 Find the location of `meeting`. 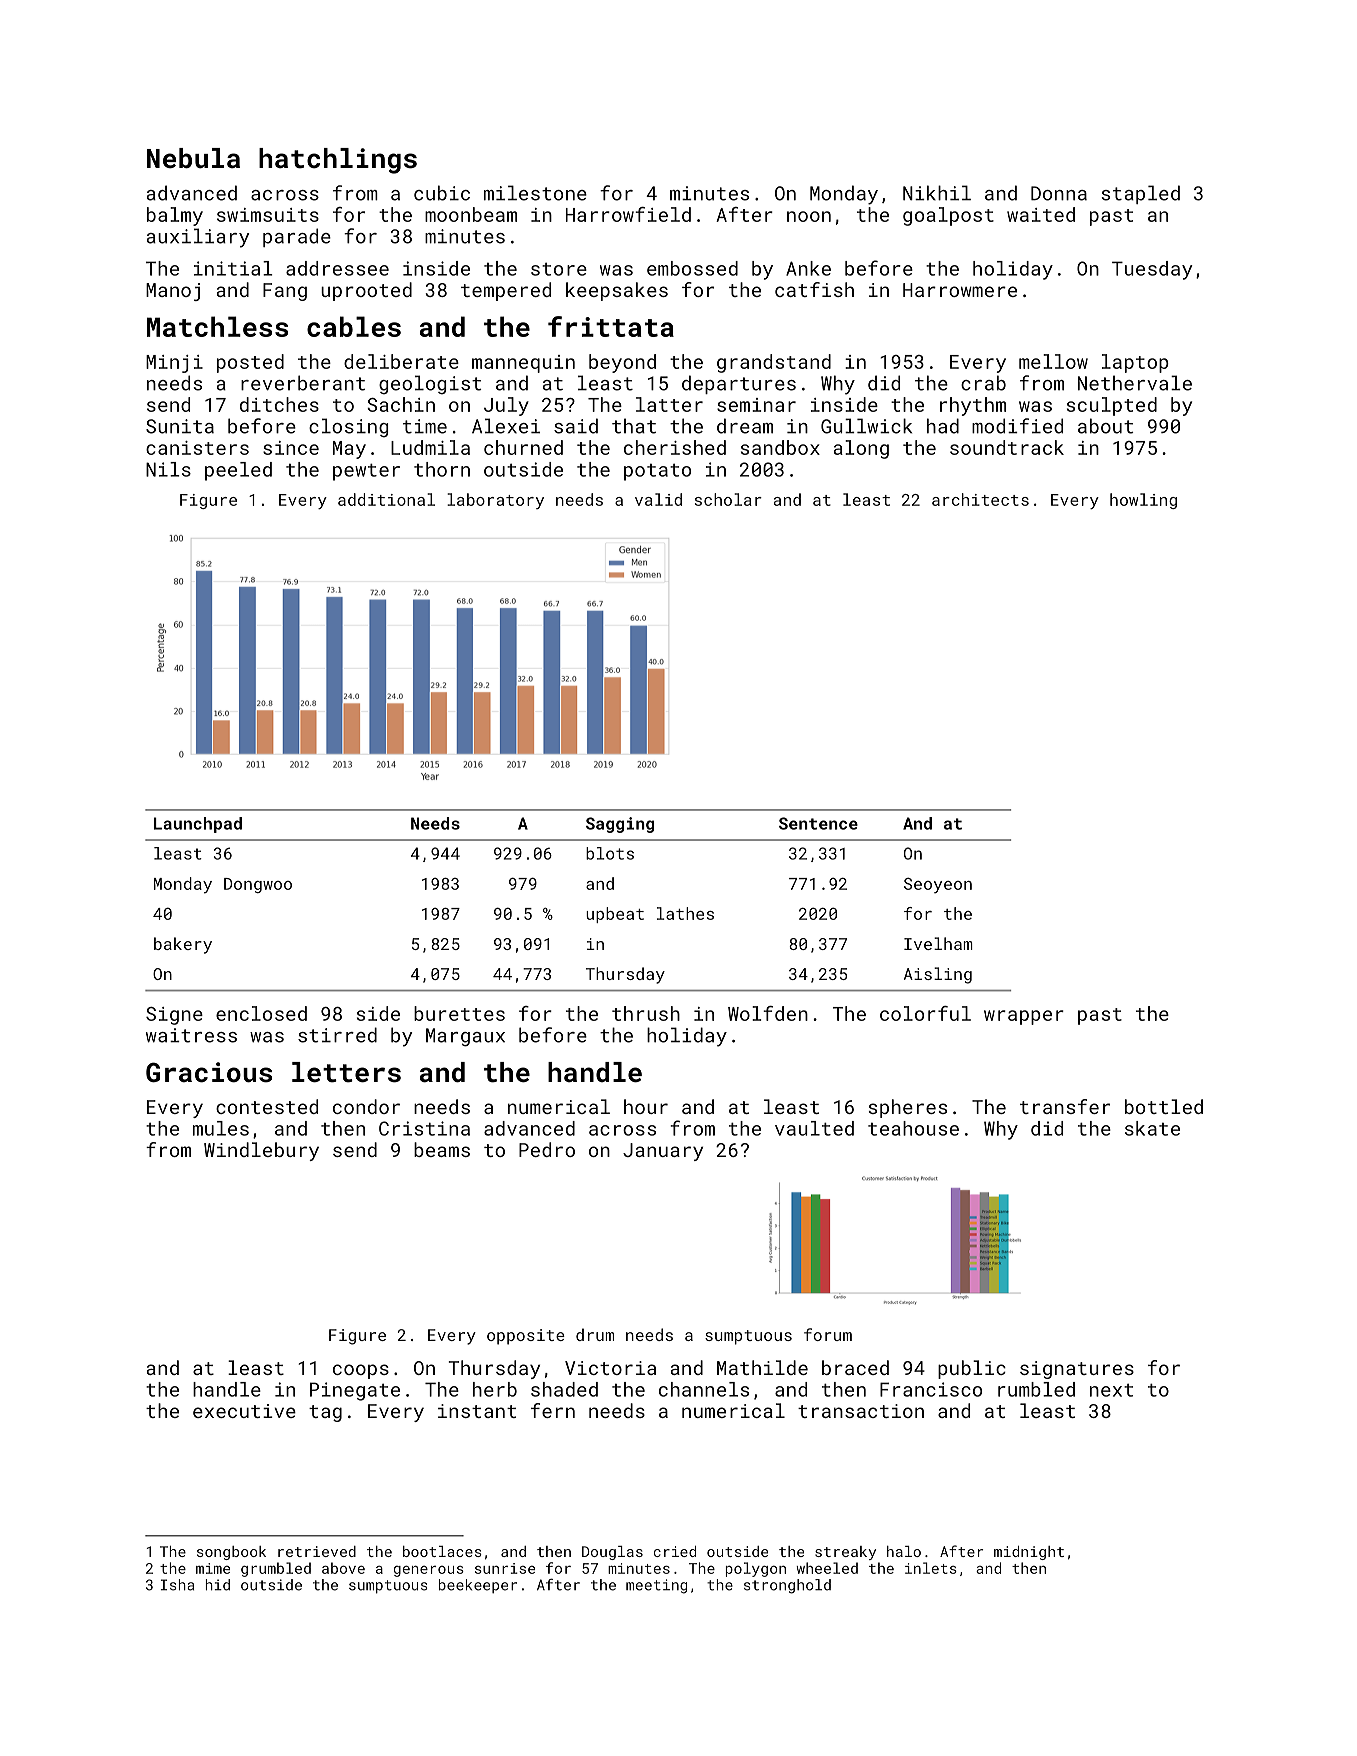

meeting is located at coordinates (656, 1586).
